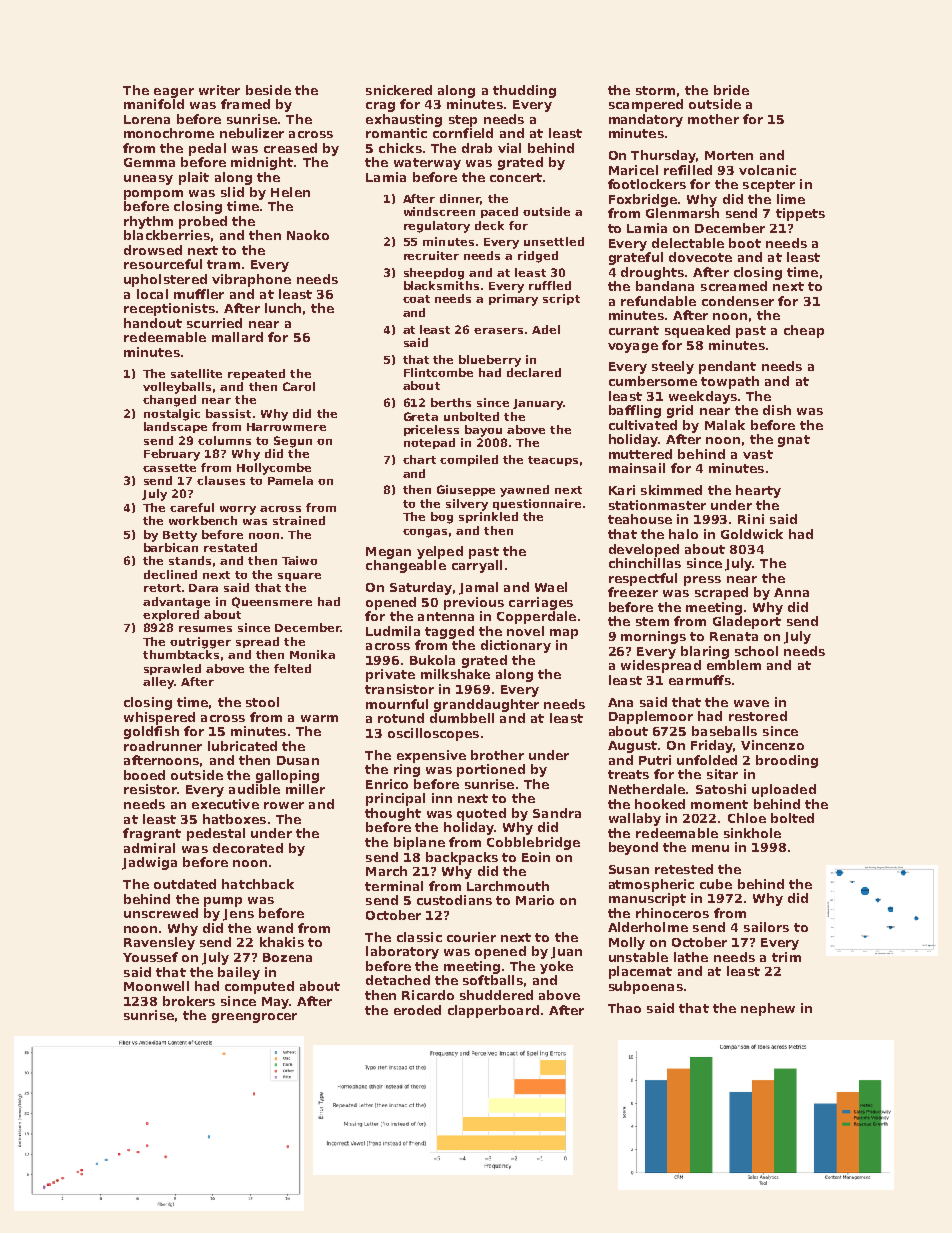  What do you see at coordinates (268, 90) in the page?
I see `beside` at bounding box center [268, 90].
